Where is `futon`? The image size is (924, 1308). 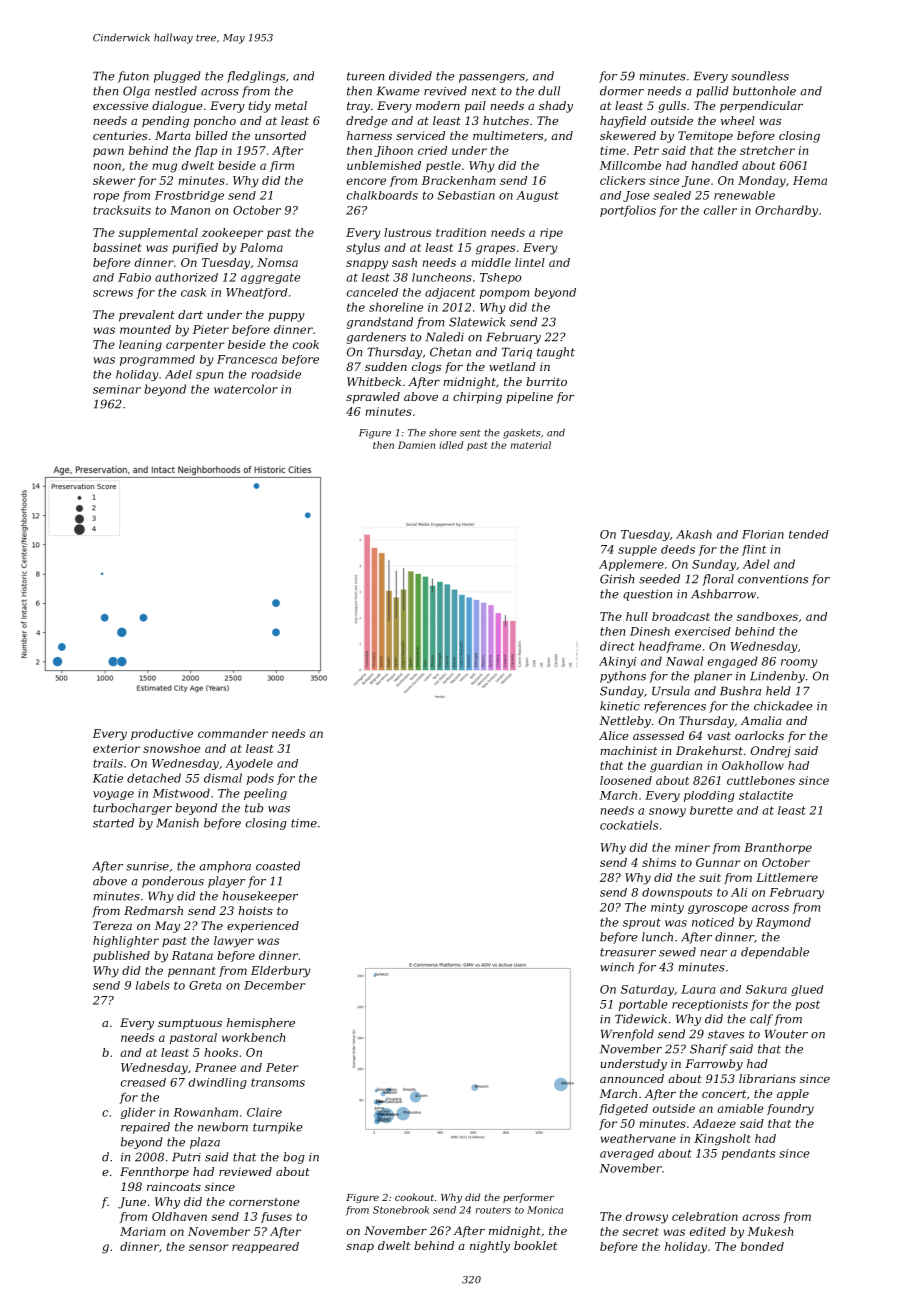
futon is located at coordinates (133, 77).
